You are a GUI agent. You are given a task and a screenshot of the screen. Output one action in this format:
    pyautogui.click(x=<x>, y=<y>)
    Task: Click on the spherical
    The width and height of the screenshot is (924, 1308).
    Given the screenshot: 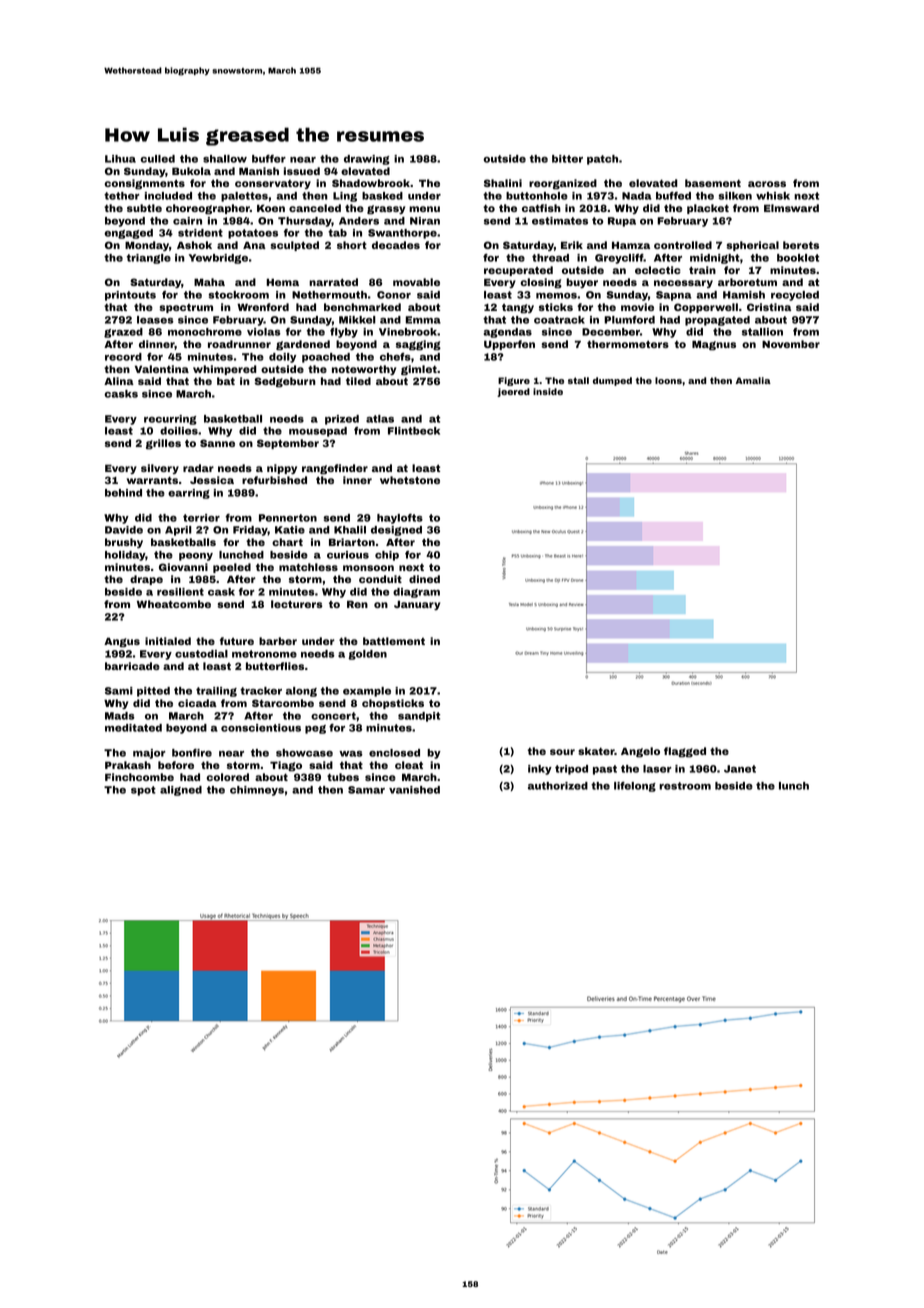 What is the action you would take?
    pyautogui.click(x=752, y=246)
